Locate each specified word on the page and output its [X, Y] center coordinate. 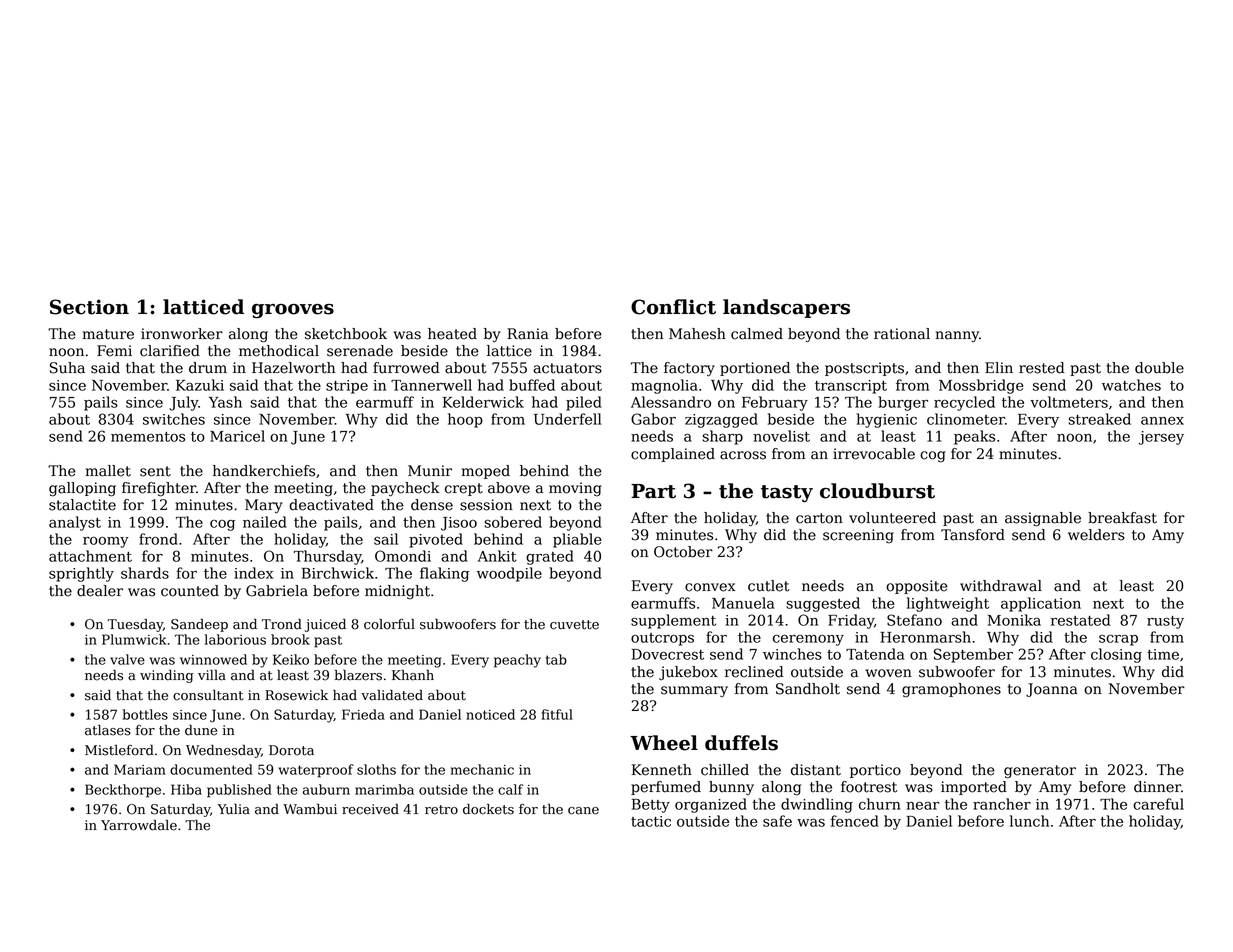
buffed [532, 385]
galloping [82, 489]
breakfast [1122, 518]
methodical [279, 351]
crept [464, 489]
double [1159, 368]
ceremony [808, 640]
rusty [1165, 622]
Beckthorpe [123, 791]
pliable [577, 540]
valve [127, 659]
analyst [75, 523]
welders [1096, 535]
